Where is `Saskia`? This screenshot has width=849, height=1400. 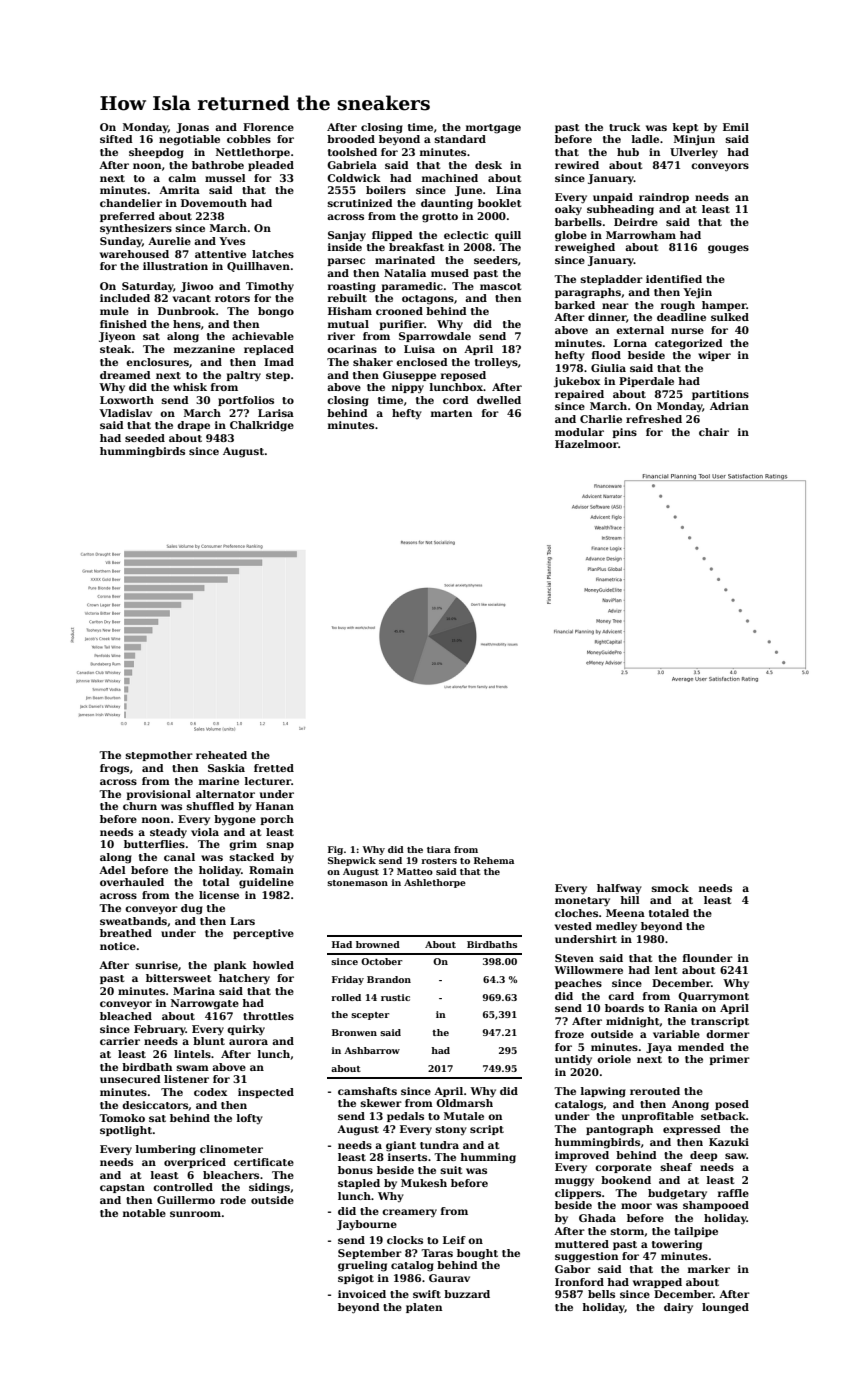
Saskia is located at coordinates (226, 768).
